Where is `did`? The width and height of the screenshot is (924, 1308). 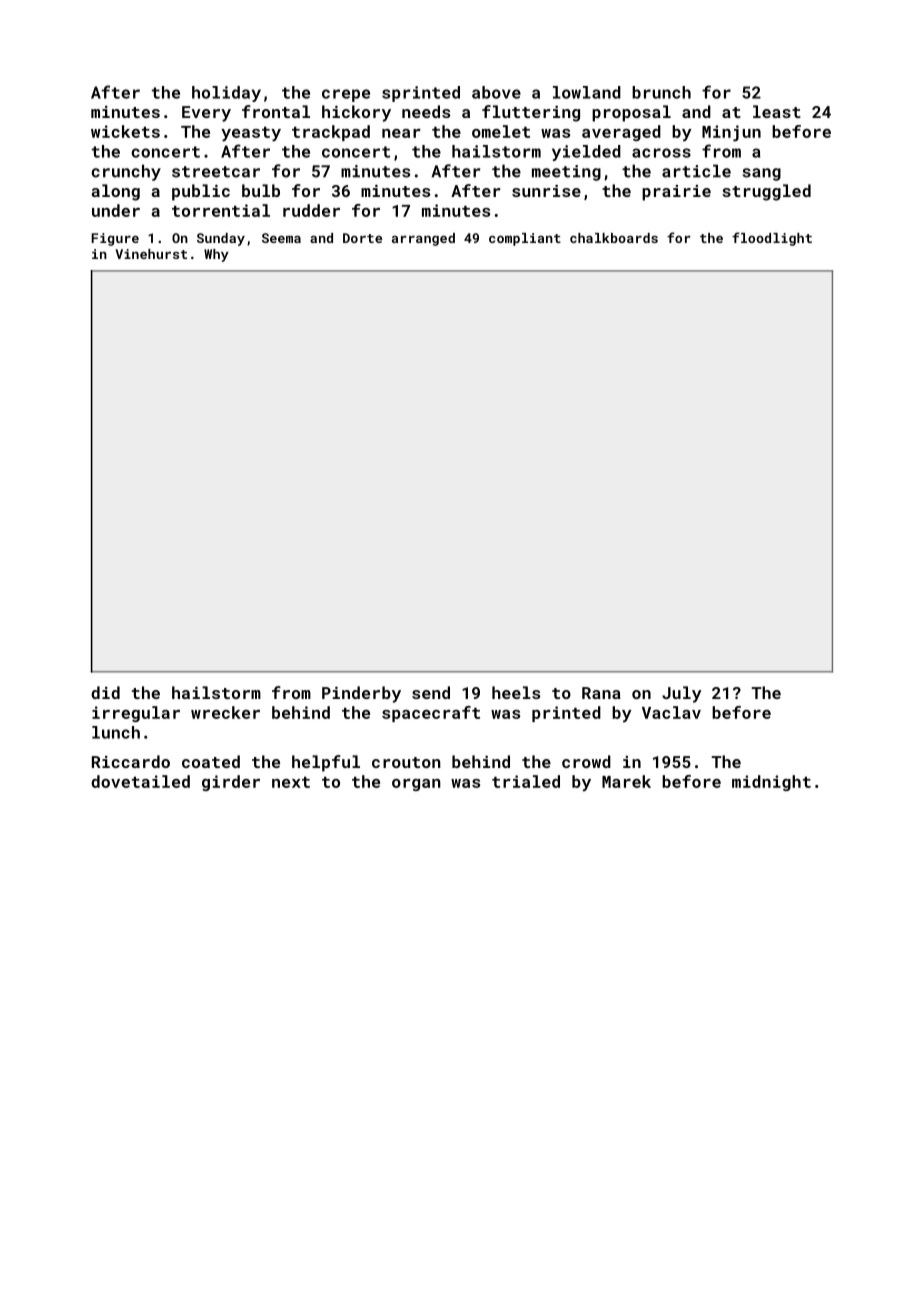 did is located at coordinates (105, 692).
